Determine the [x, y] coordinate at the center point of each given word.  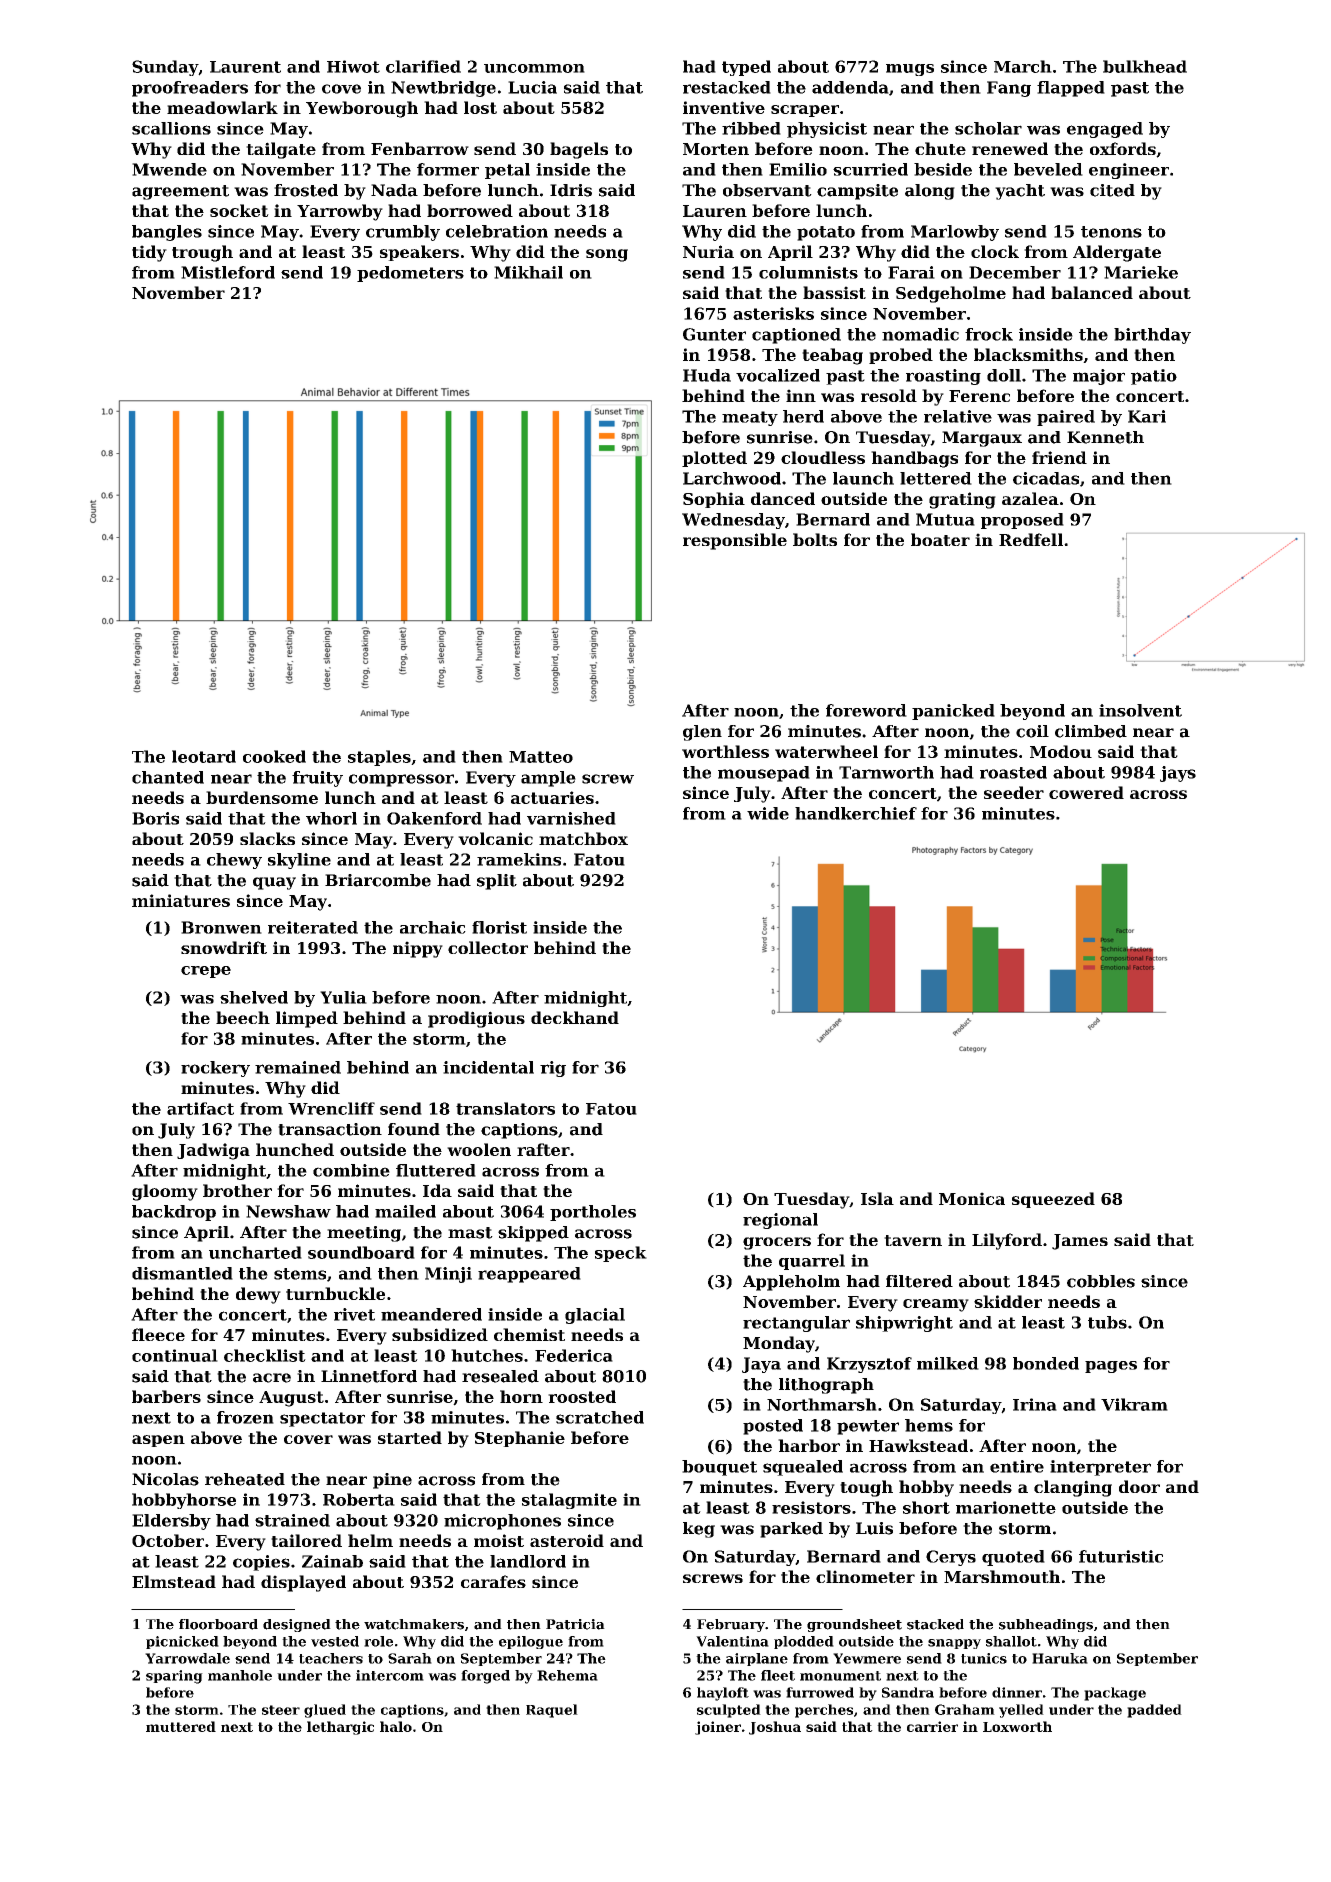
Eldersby [171, 1522]
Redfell [1031, 539]
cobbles [1101, 1281]
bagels [579, 150]
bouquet [719, 1468]
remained [298, 1067]
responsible [735, 541]
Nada [394, 190]
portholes [593, 1213]
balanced [1092, 292]
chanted [168, 777]
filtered [919, 1281]
